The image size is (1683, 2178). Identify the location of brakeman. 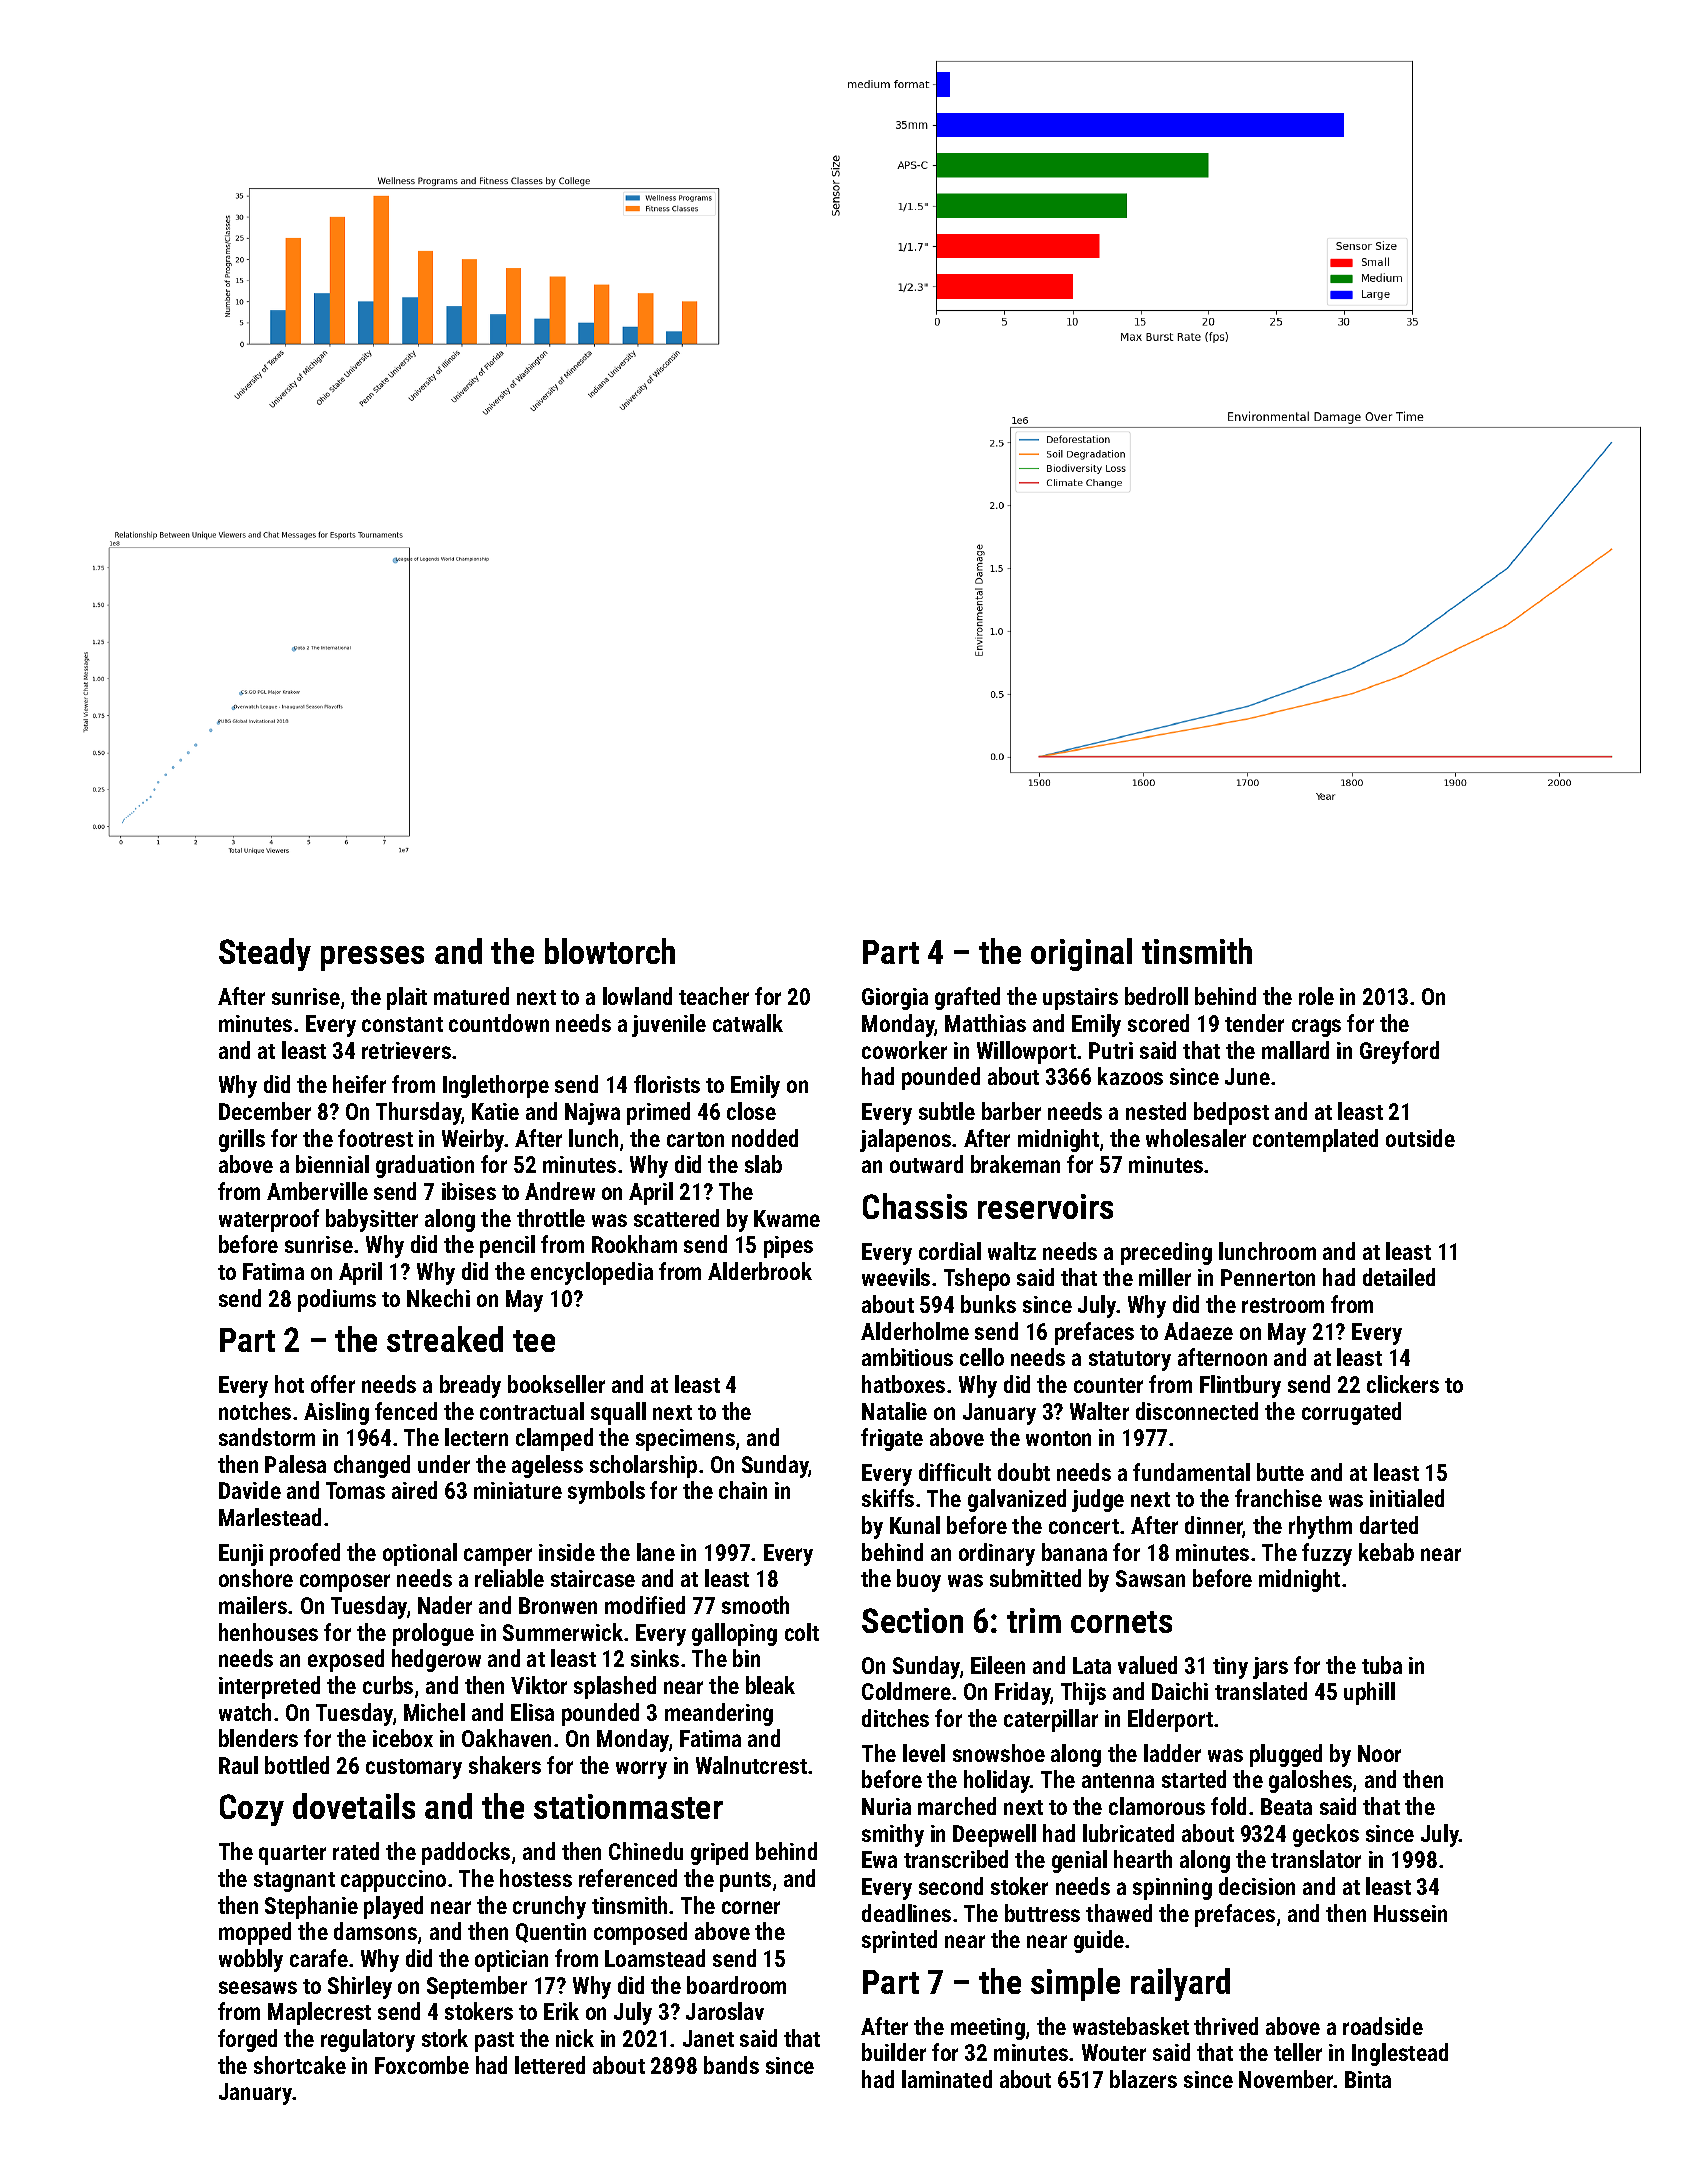
(1015, 1164).
